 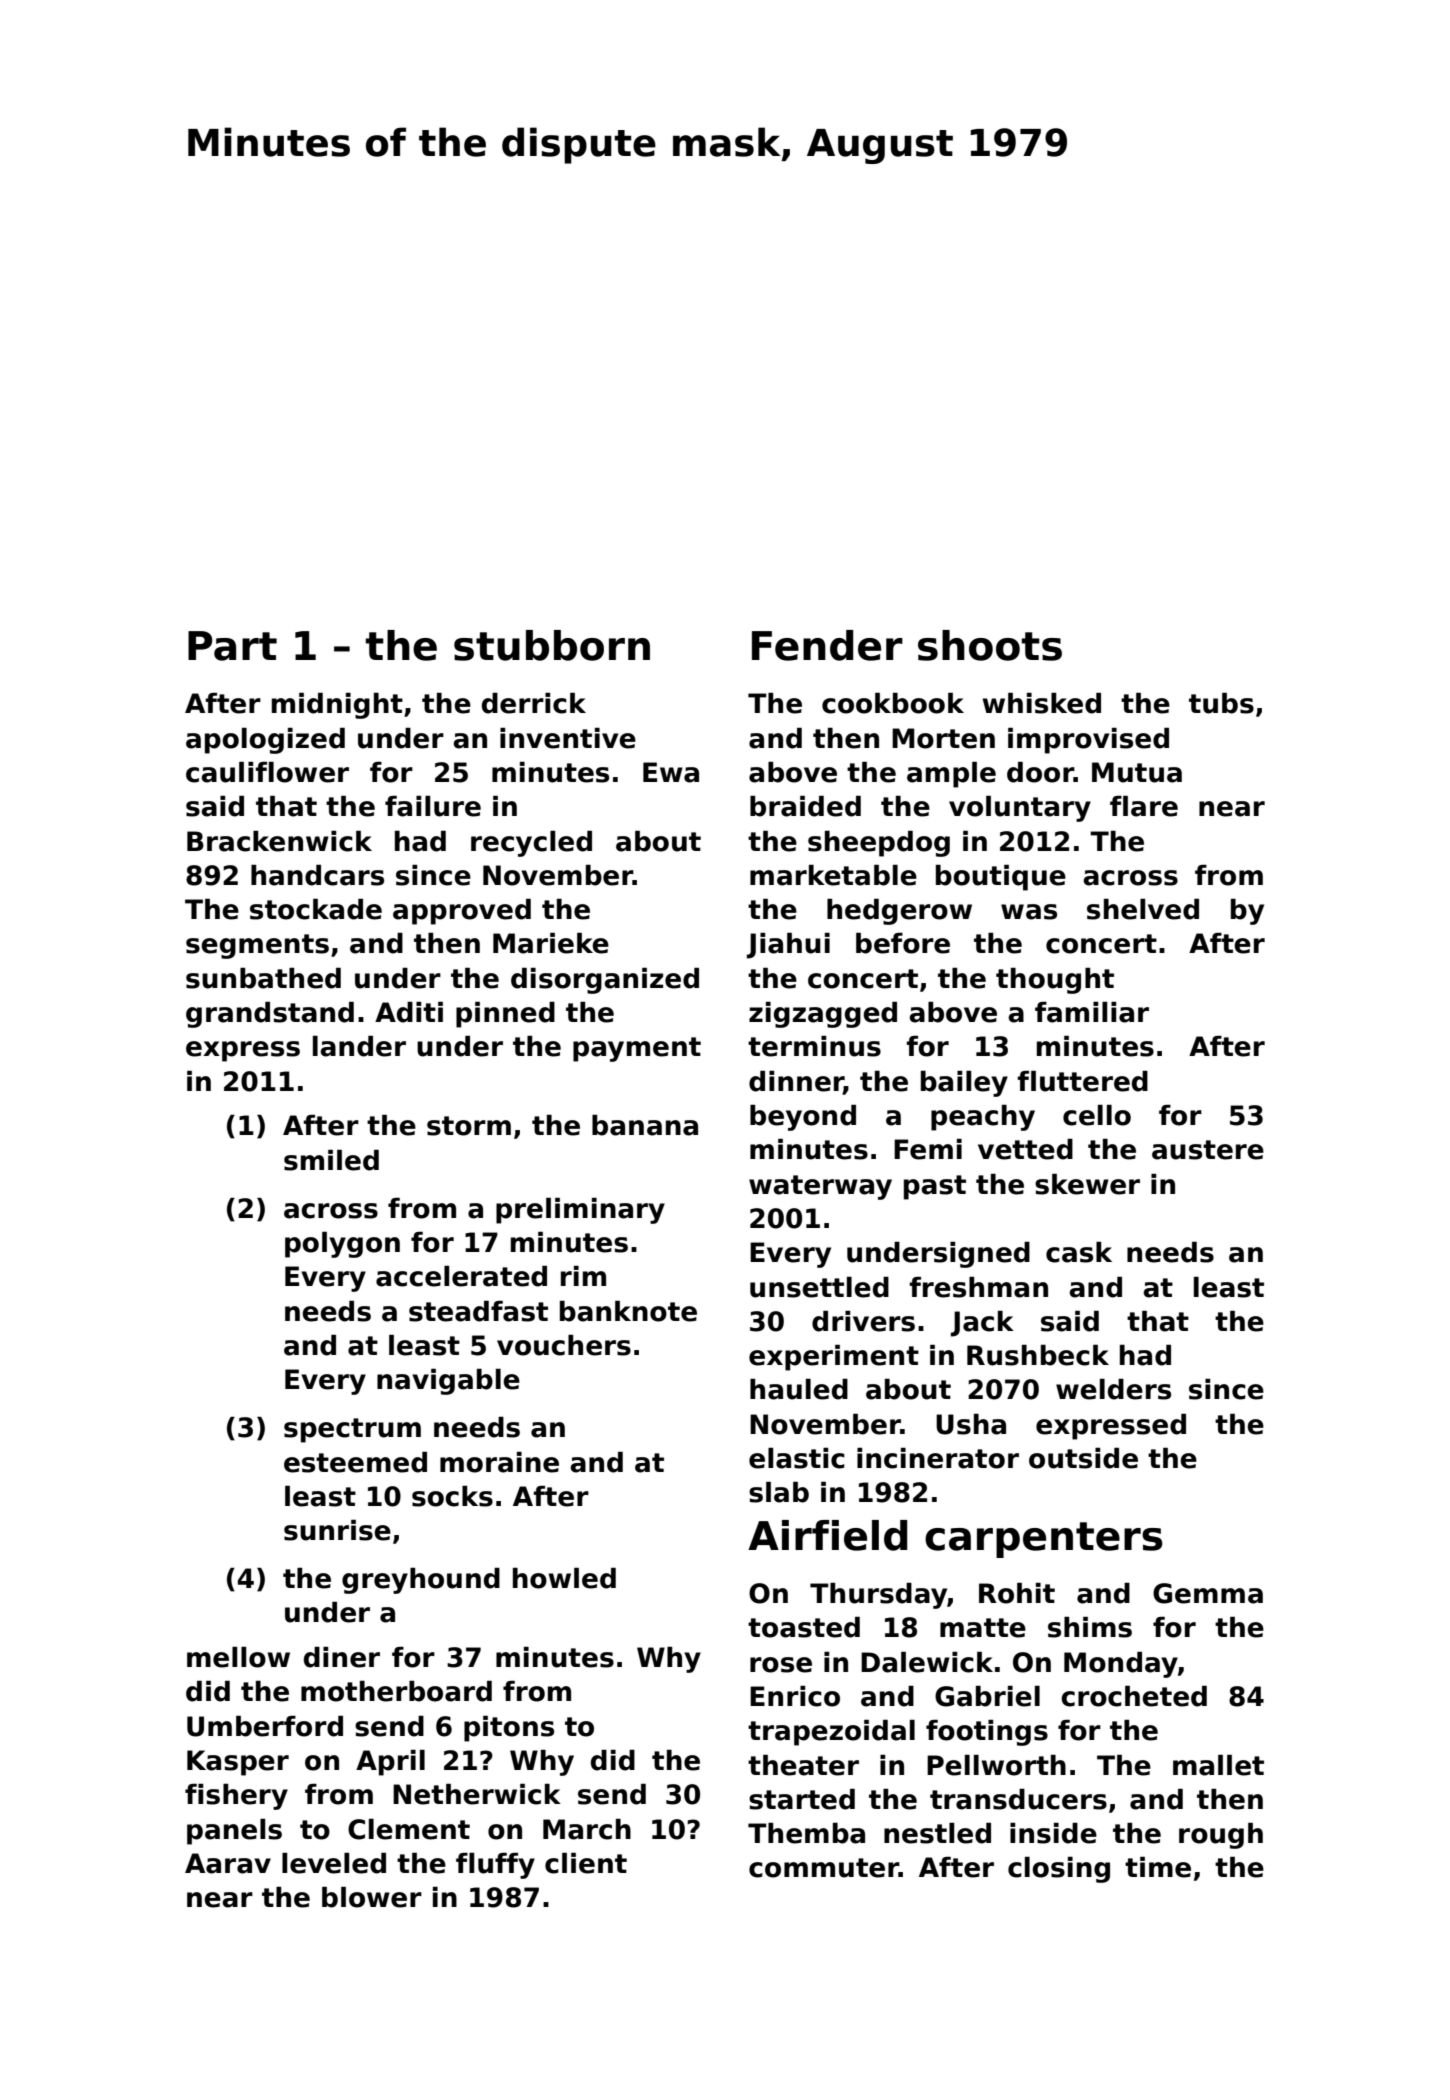 What do you see at coordinates (359, 1046) in the page?
I see `lander` at bounding box center [359, 1046].
